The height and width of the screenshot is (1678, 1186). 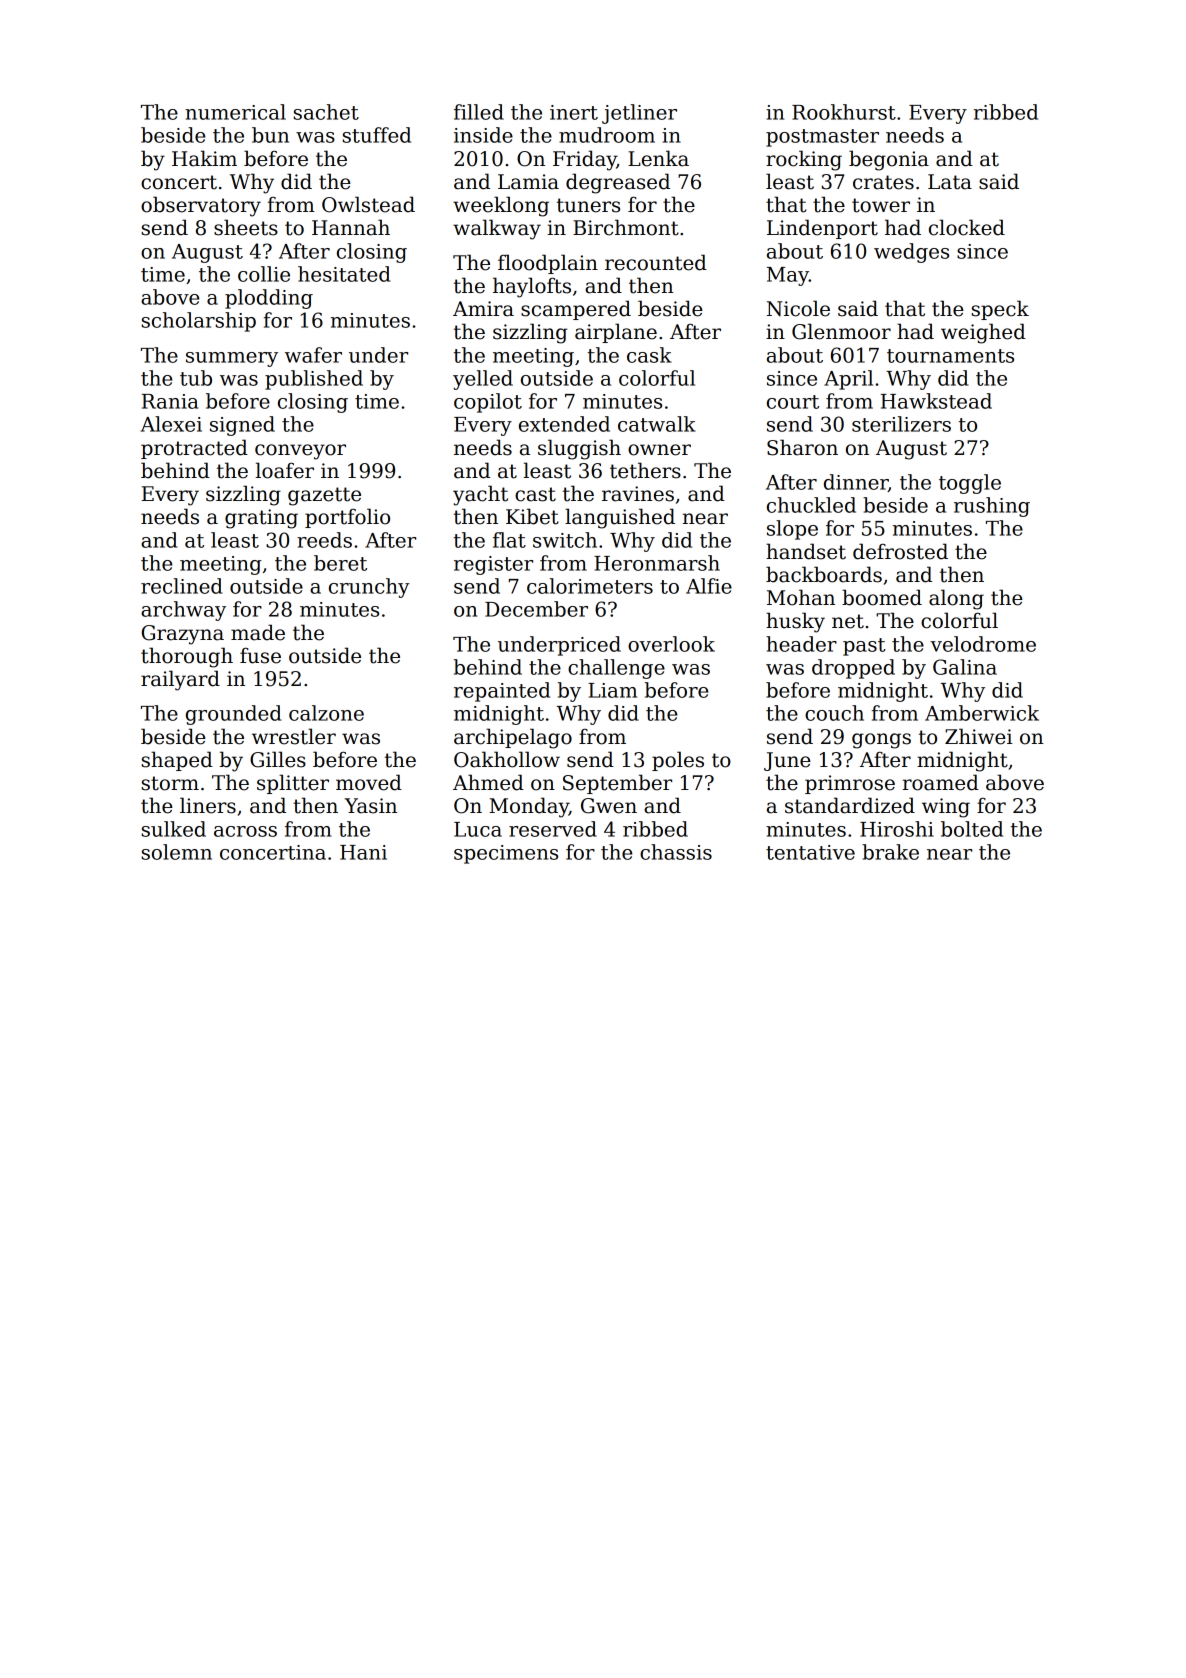 I want to click on solemn, so click(x=177, y=852).
